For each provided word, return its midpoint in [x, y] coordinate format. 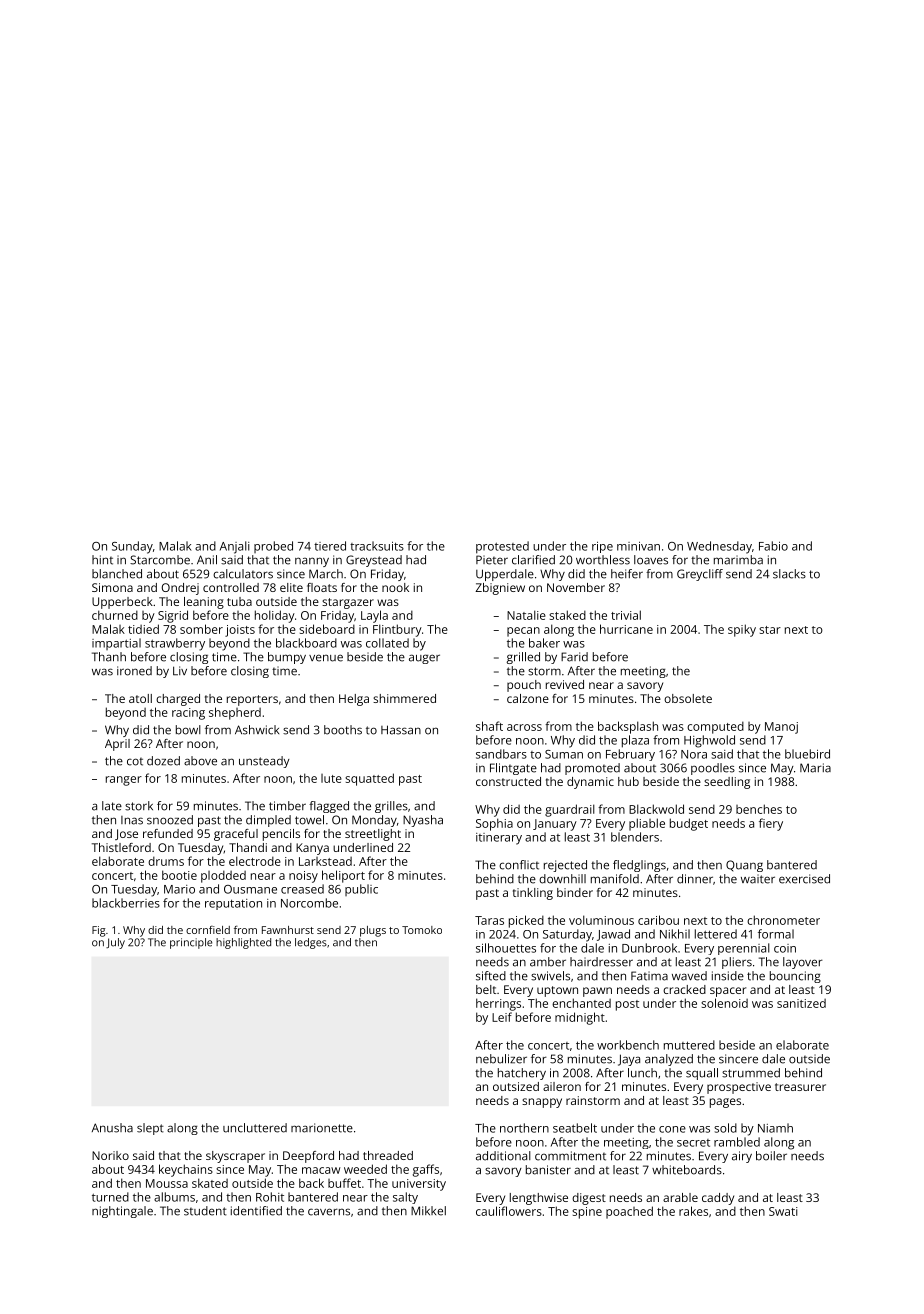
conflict [519, 865]
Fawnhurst [288, 930]
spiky [742, 630]
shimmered [404, 698]
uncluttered [255, 1128]
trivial [626, 615]
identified [256, 1211]
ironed [134, 671]
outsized [516, 1086]
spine [587, 1213]
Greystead [374, 561]
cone [672, 1129]
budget [689, 824]
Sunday [132, 547]
